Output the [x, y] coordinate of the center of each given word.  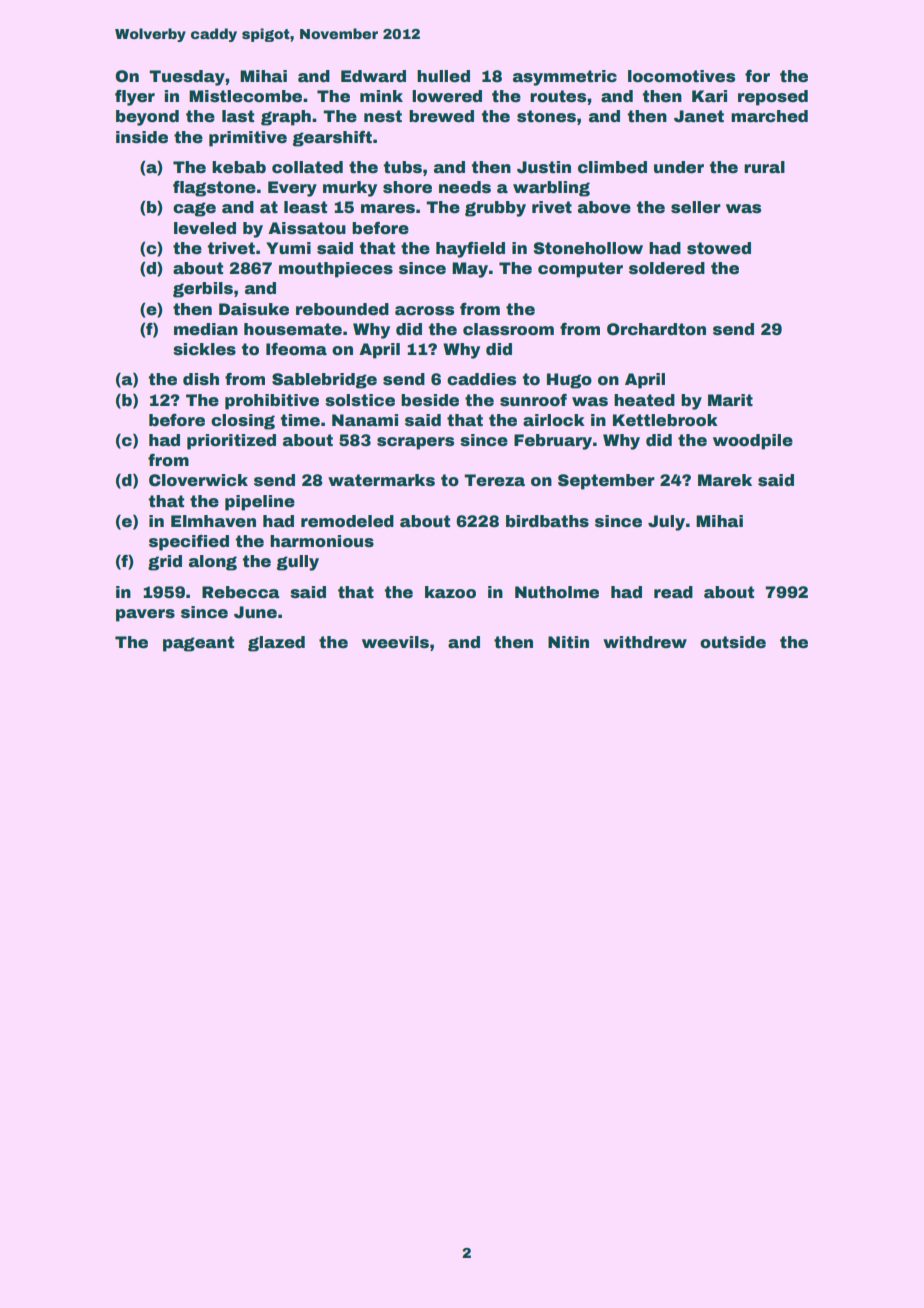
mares [388, 209]
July [666, 523]
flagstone [214, 189]
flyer [135, 98]
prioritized [231, 442]
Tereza [494, 480]
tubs [403, 167]
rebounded [342, 309]
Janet [699, 116]
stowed [719, 248]
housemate [293, 329]
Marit [730, 400]
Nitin [568, 642]
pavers [145, 615]
